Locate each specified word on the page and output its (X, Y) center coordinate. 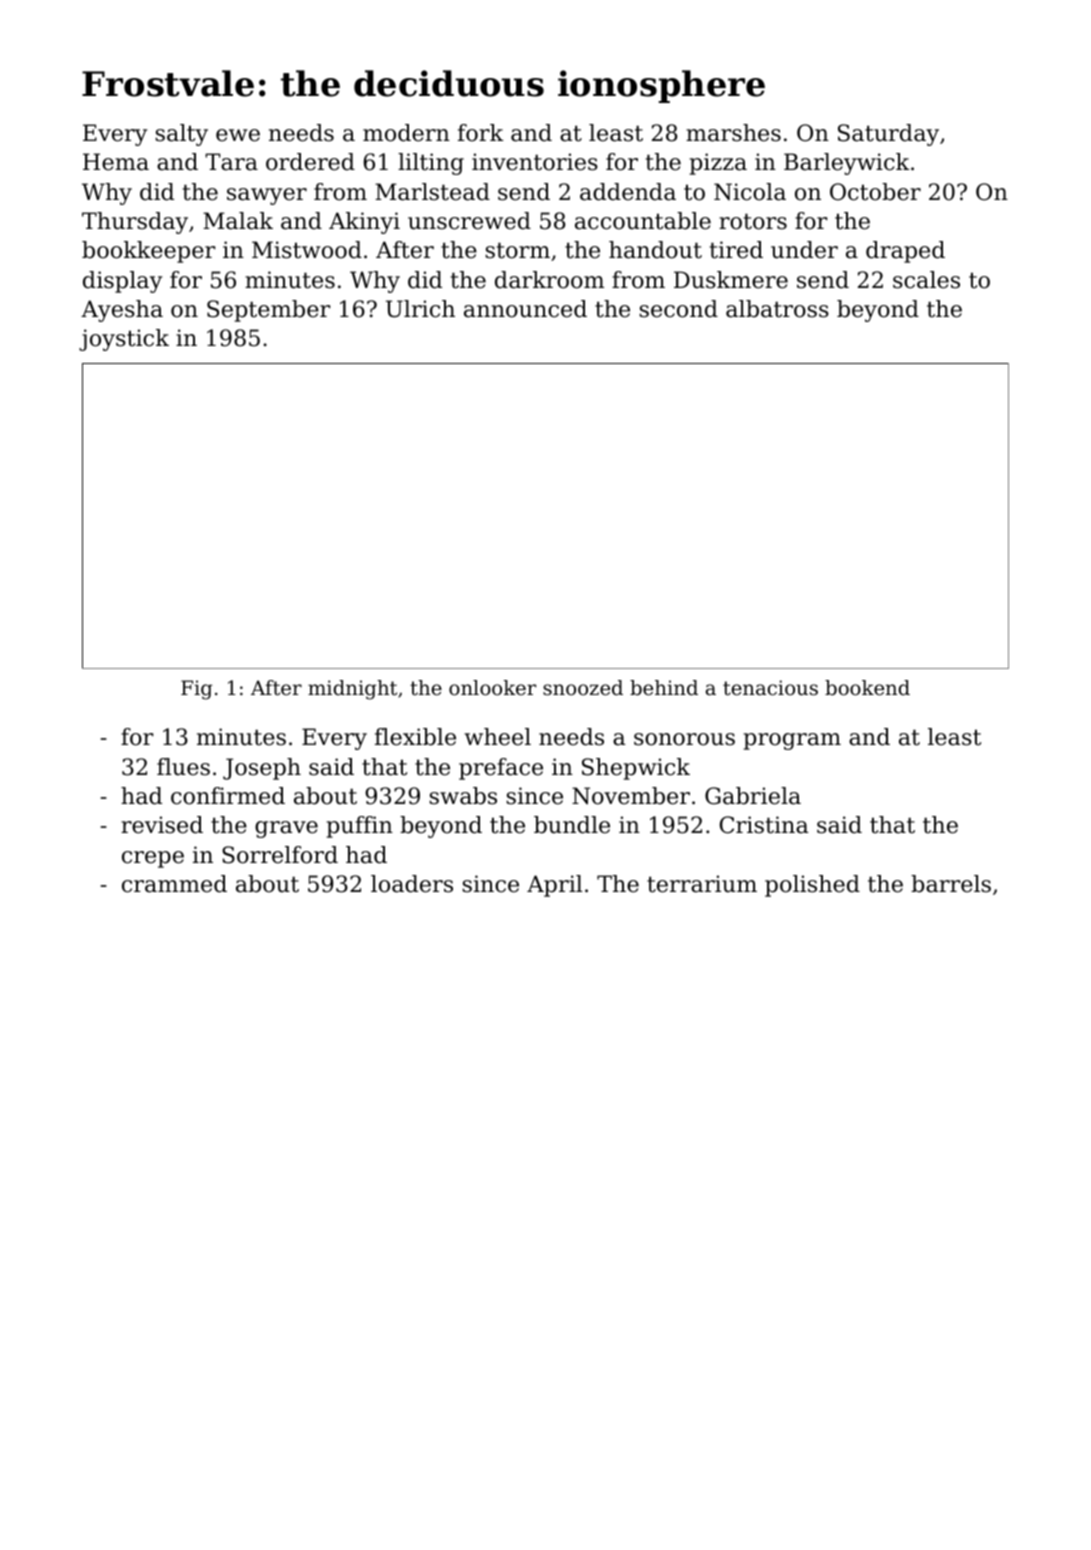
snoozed (583, 688)
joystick (124, 340)
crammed (174, 884)
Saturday (888, 135)
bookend (867, 688)
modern (406, 133)
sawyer (267, 196)
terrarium (702, 884)
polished (812, 886)
